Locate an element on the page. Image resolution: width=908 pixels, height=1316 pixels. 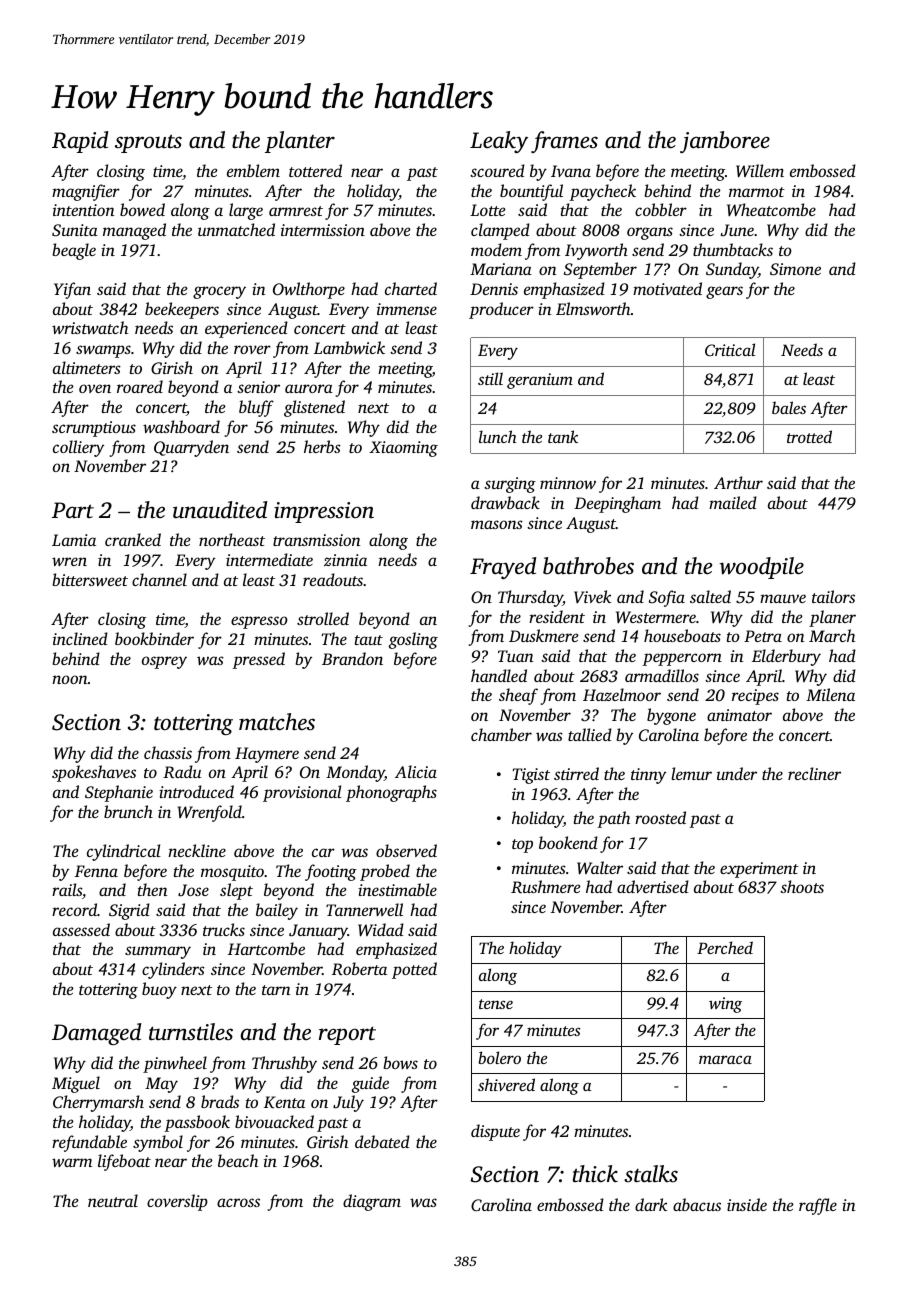
tank is located at coordinates (563, 436).
